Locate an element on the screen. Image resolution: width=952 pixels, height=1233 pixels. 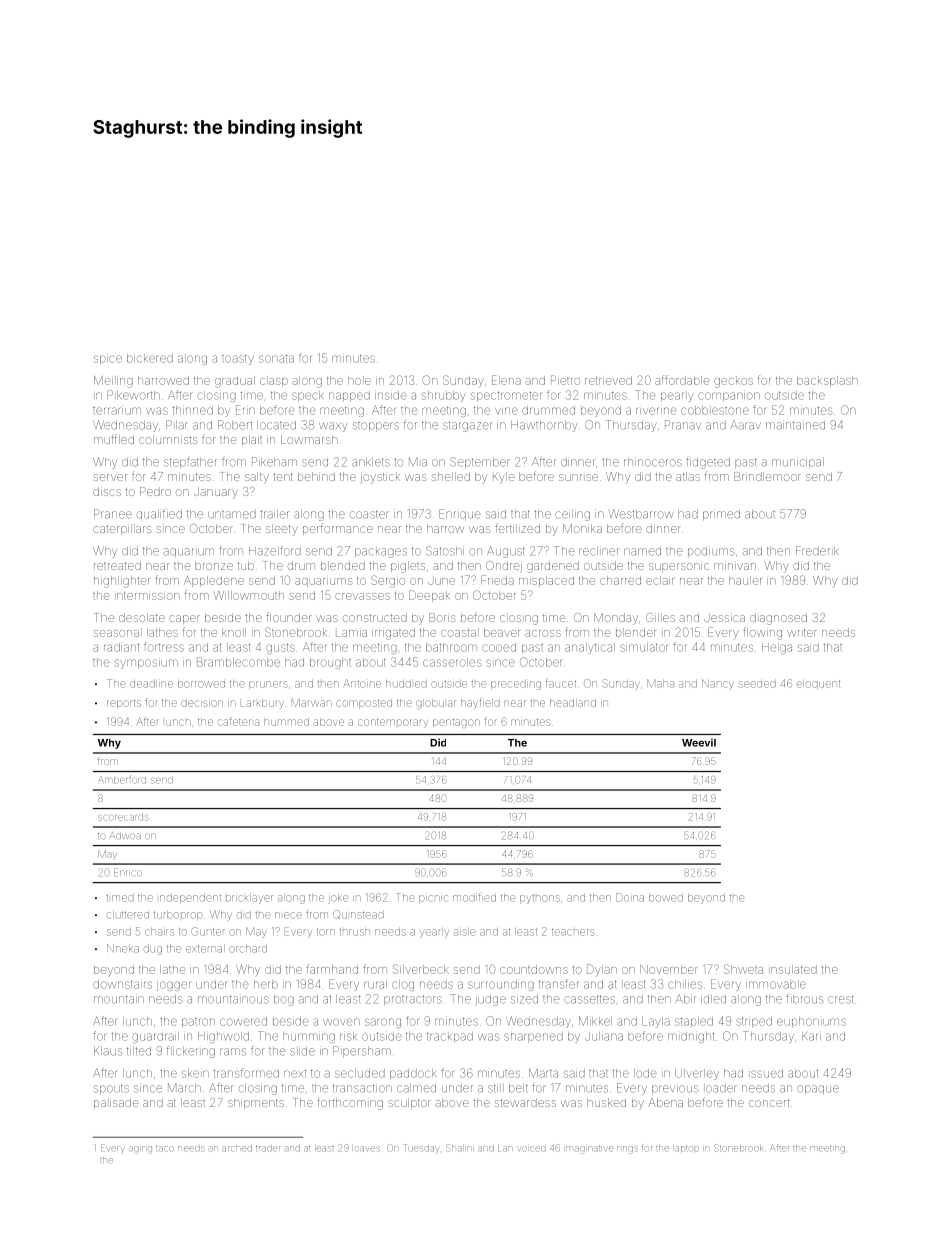
spouts is located at coordinates (111, 1089).
